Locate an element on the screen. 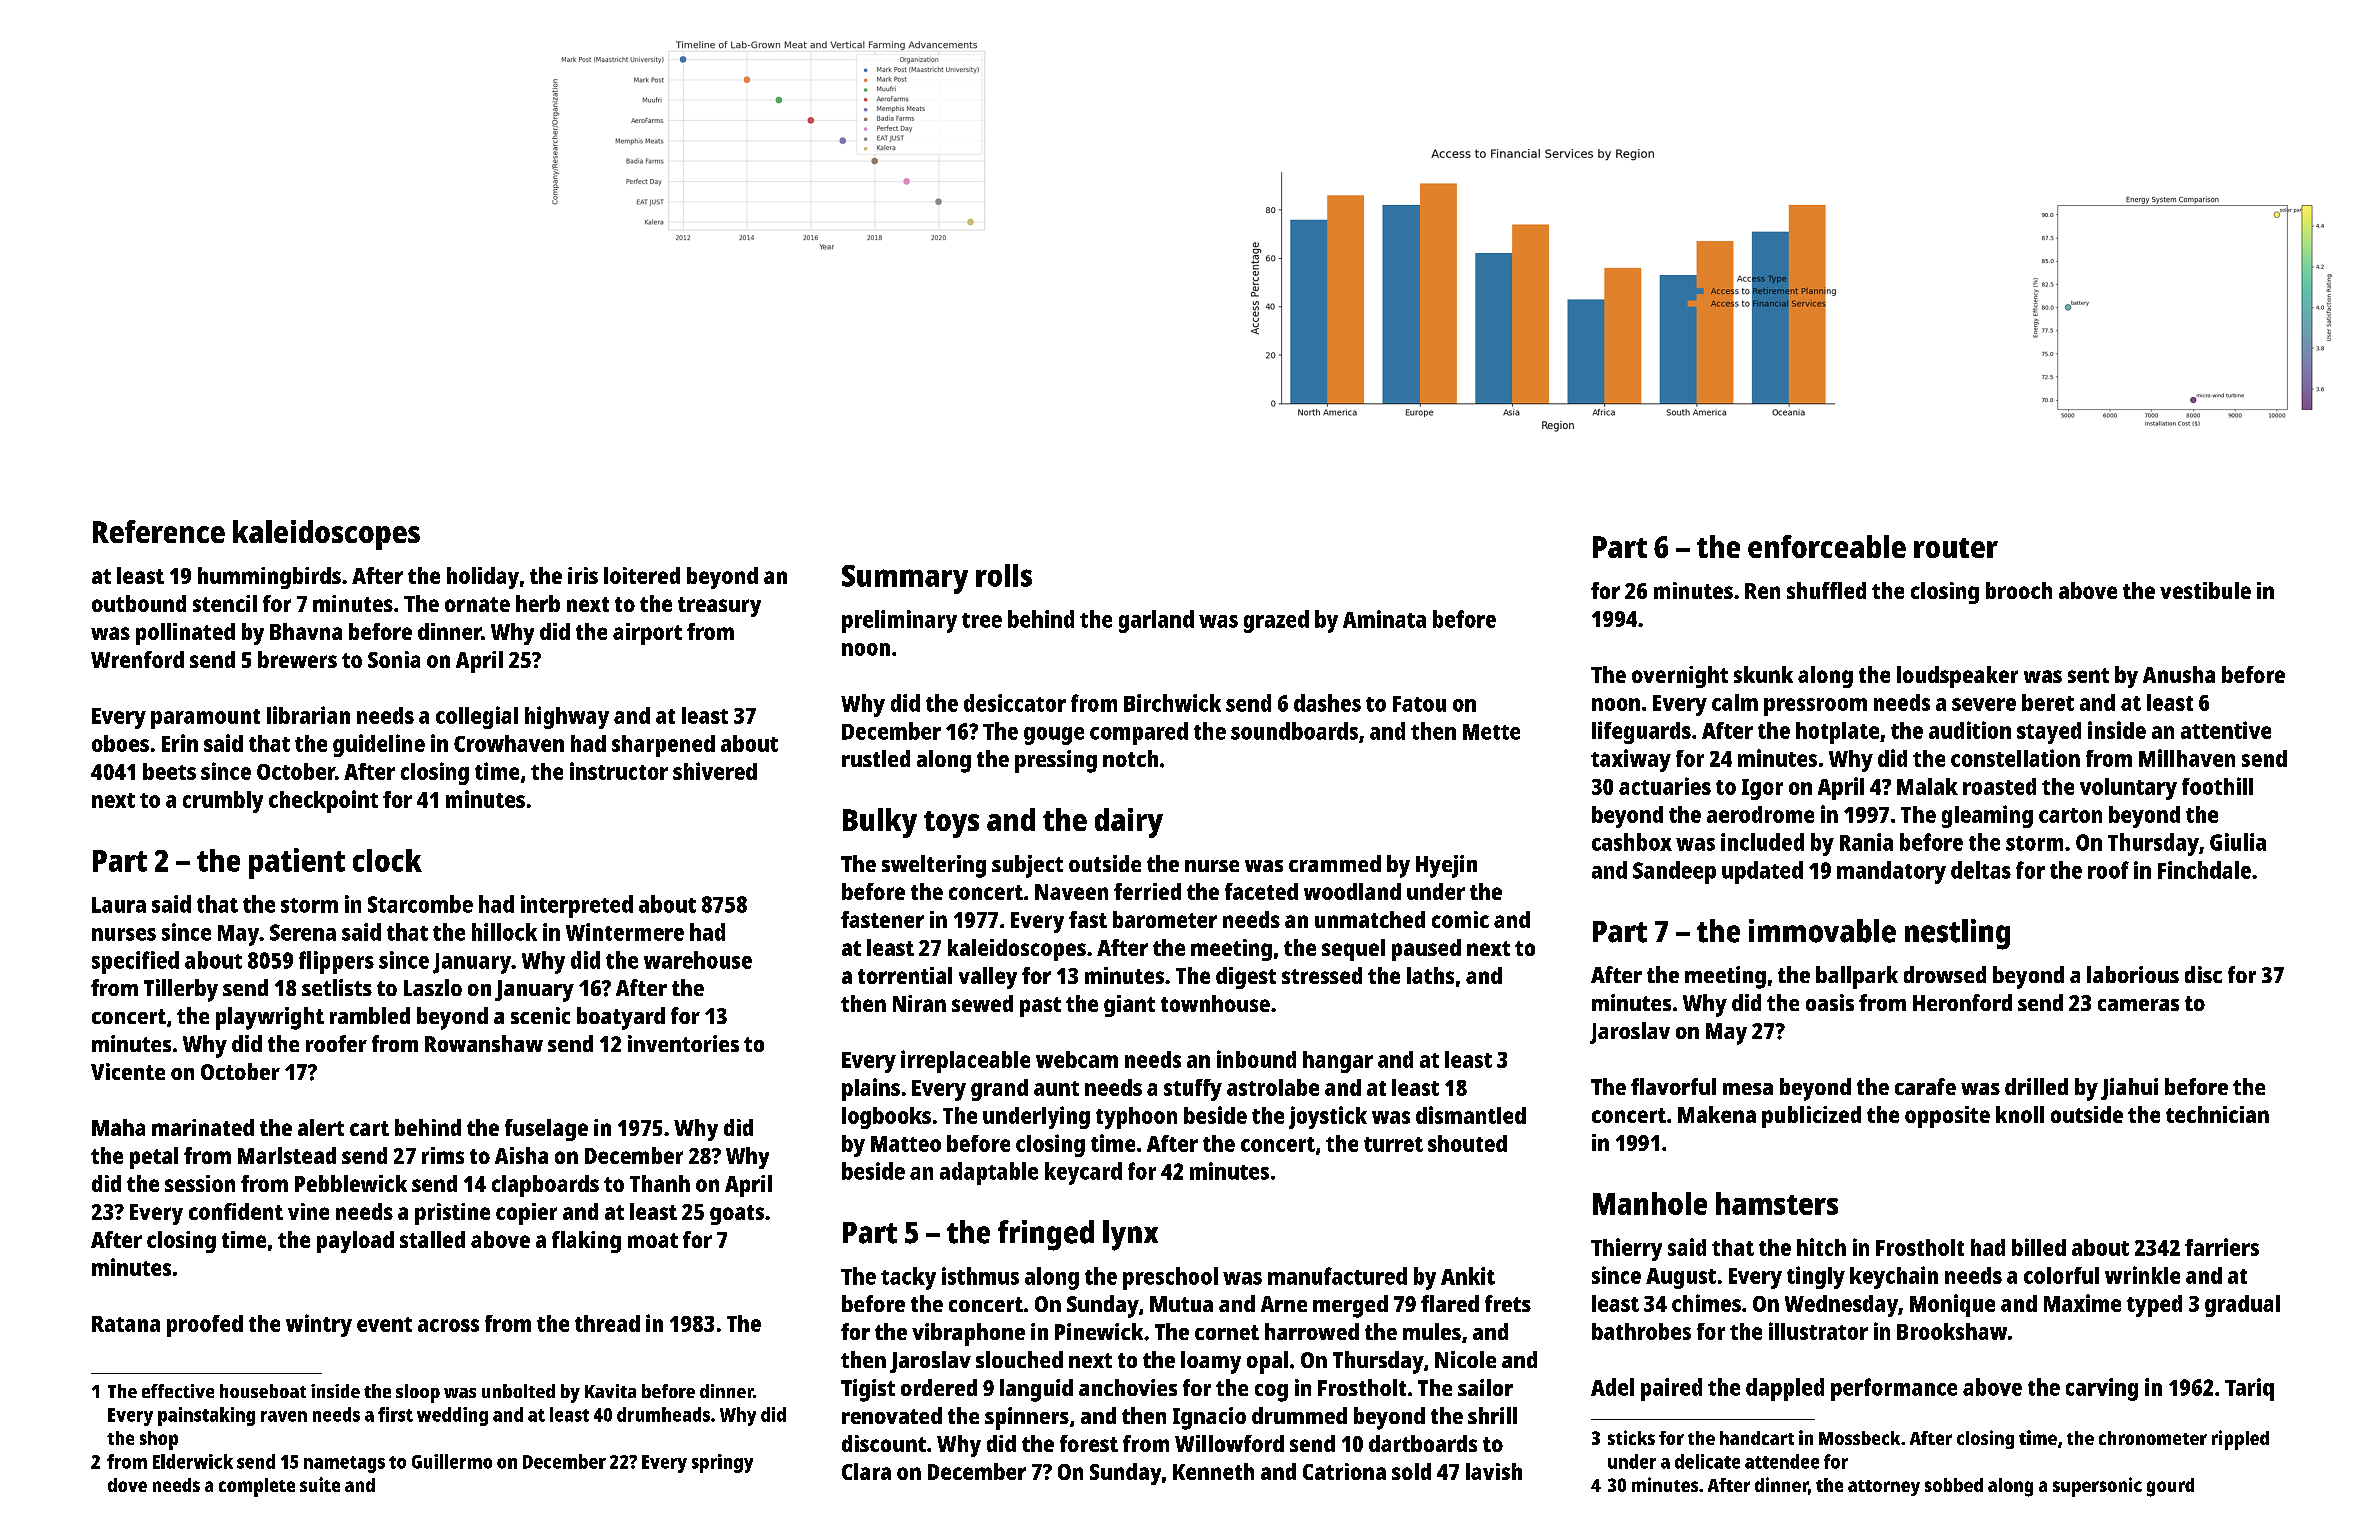  Clara is located at coordinates (866, 1471).
